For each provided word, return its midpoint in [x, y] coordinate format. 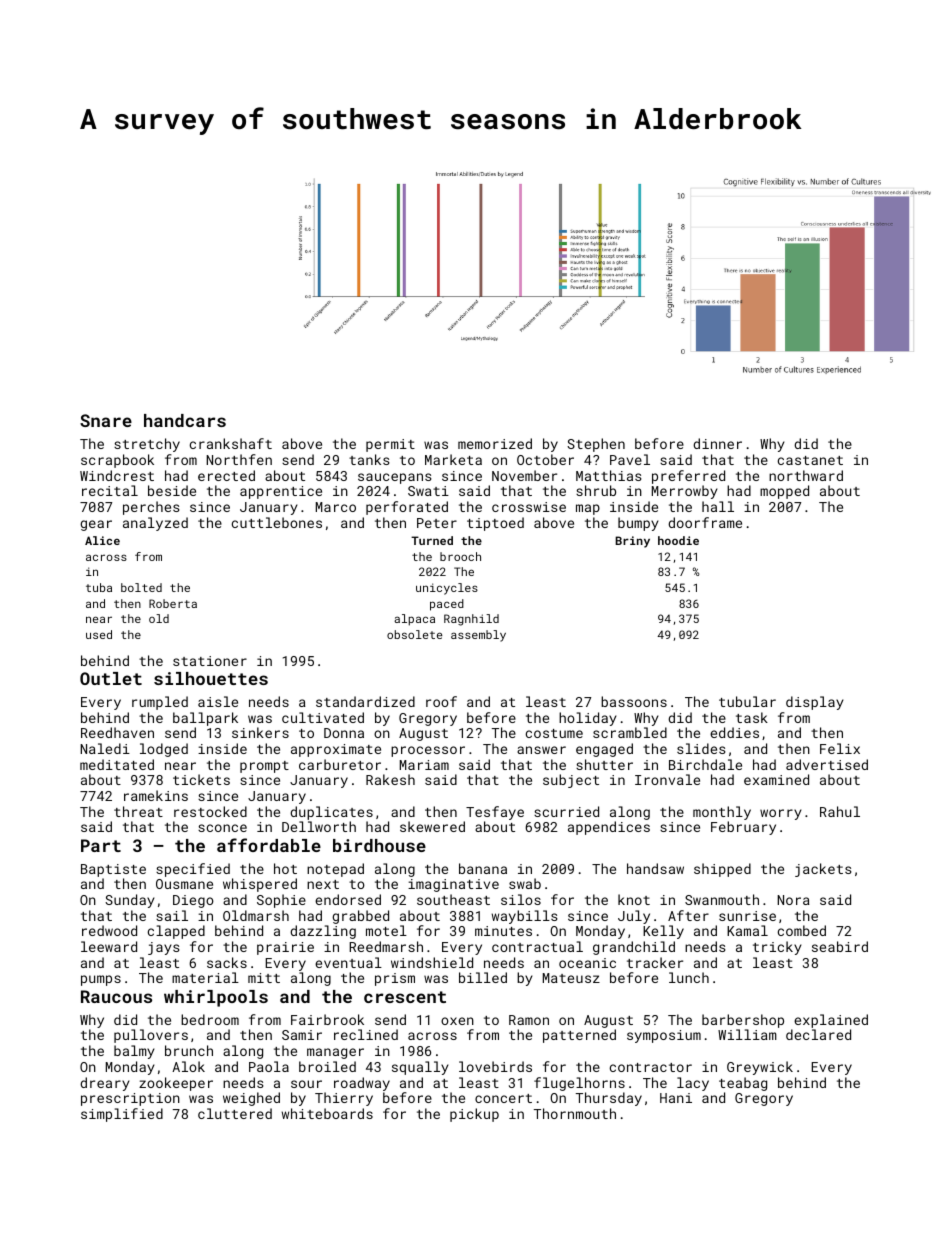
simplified [122, 1115]
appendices [609, 828]
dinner [717, 443]
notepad [335, 870]
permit [390, 445]
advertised [827, 764]
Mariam [424, 765]
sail [172, 915]
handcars [185, 420]
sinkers [260, 732]
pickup [474, 1115]
